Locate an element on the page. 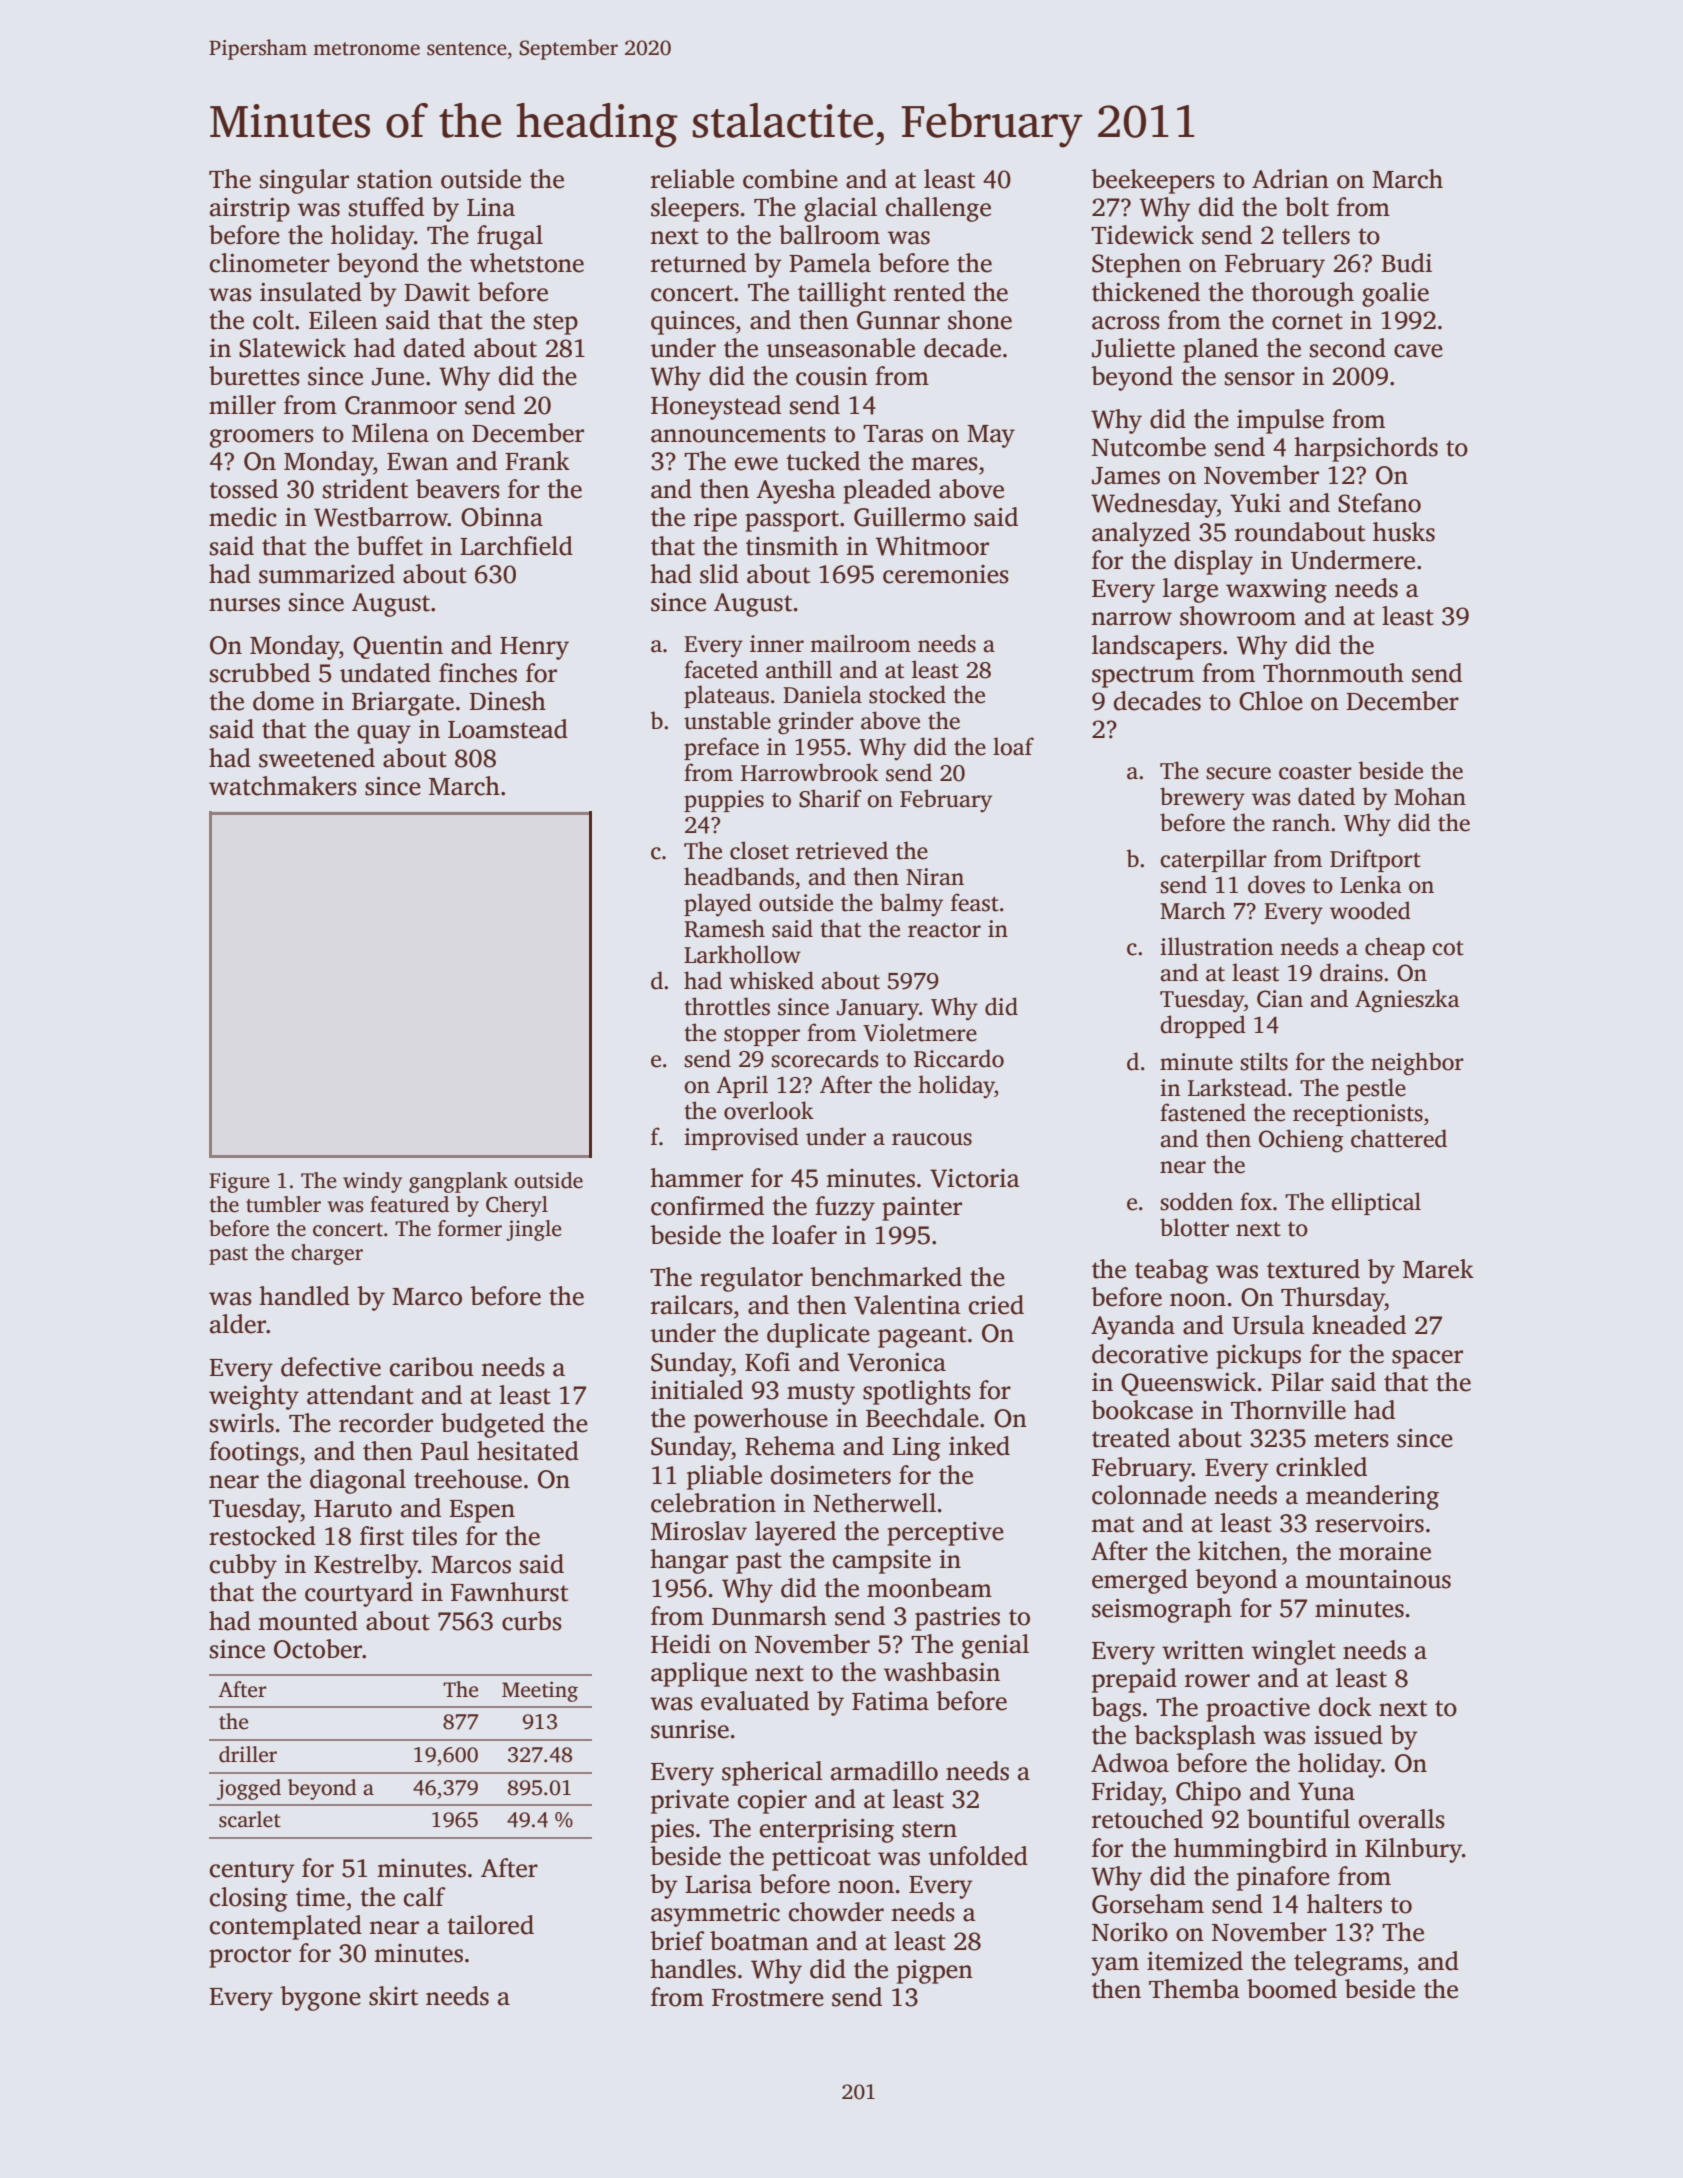 The width and height of the page is (1683, 2178). featured is located at coordinates (409, 1204).
